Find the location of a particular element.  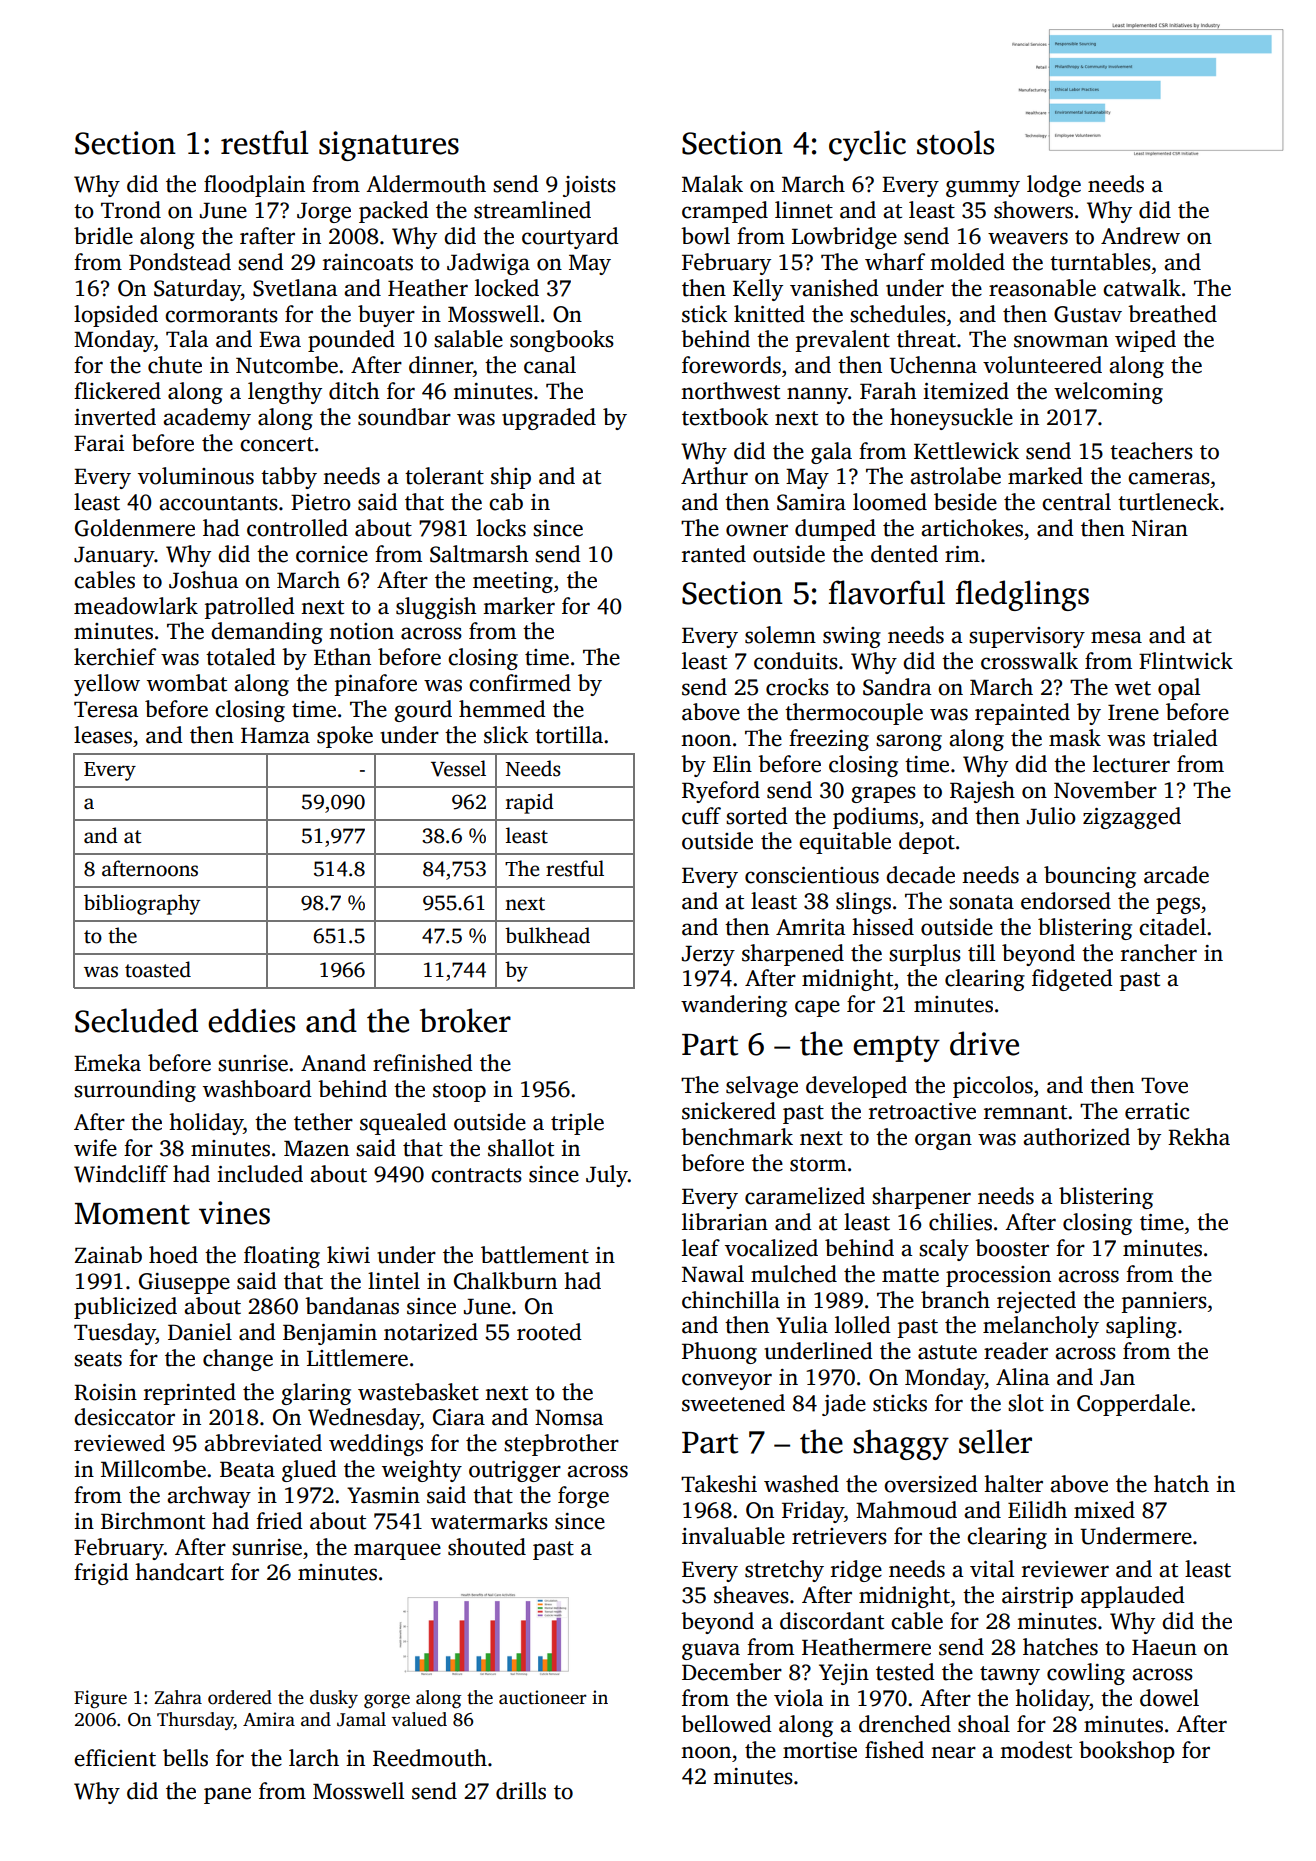

washed is located at coordinates (801, 1484).
